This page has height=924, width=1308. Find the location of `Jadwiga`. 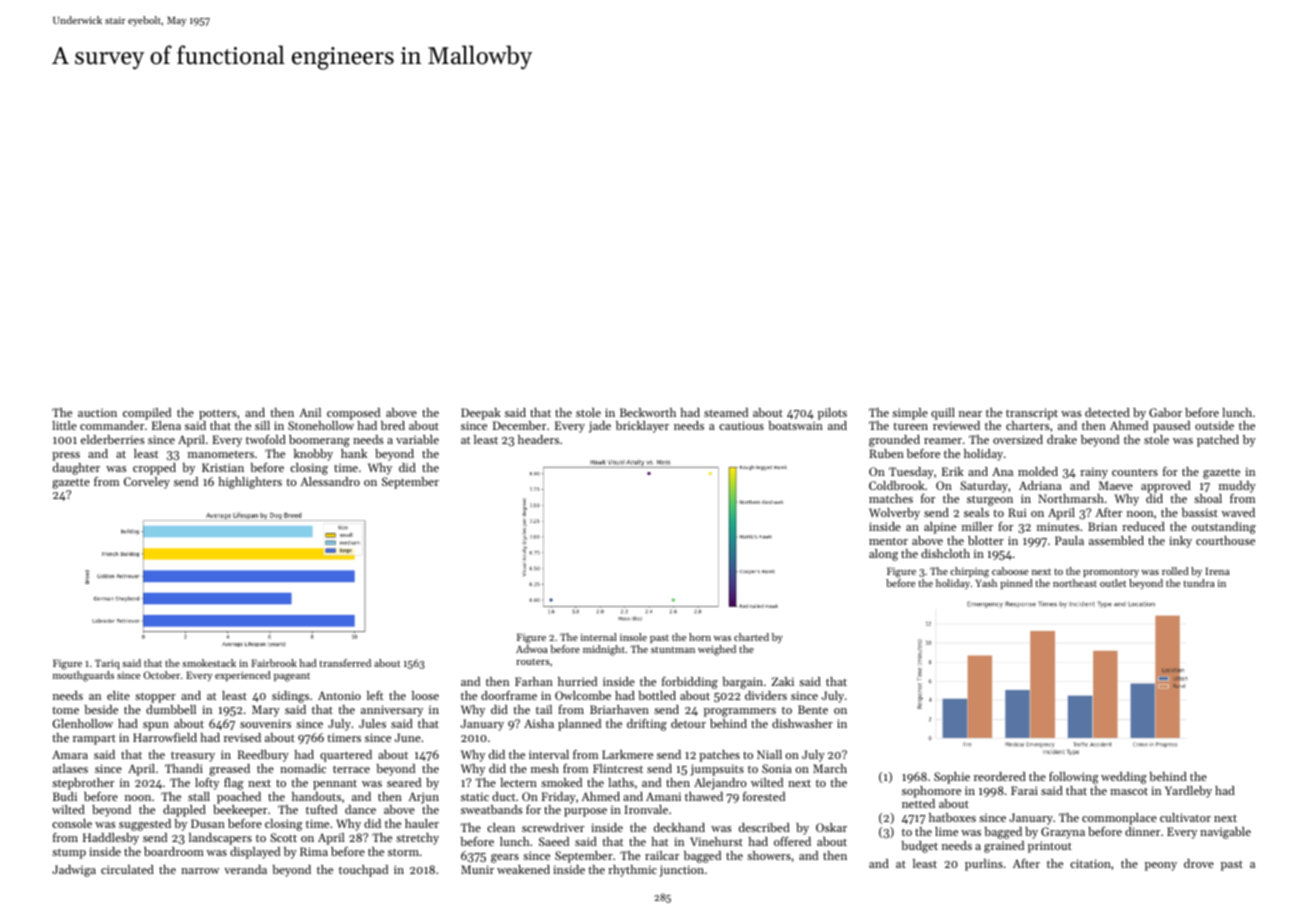

Jadwiga is located at coordinates (74, 871).
